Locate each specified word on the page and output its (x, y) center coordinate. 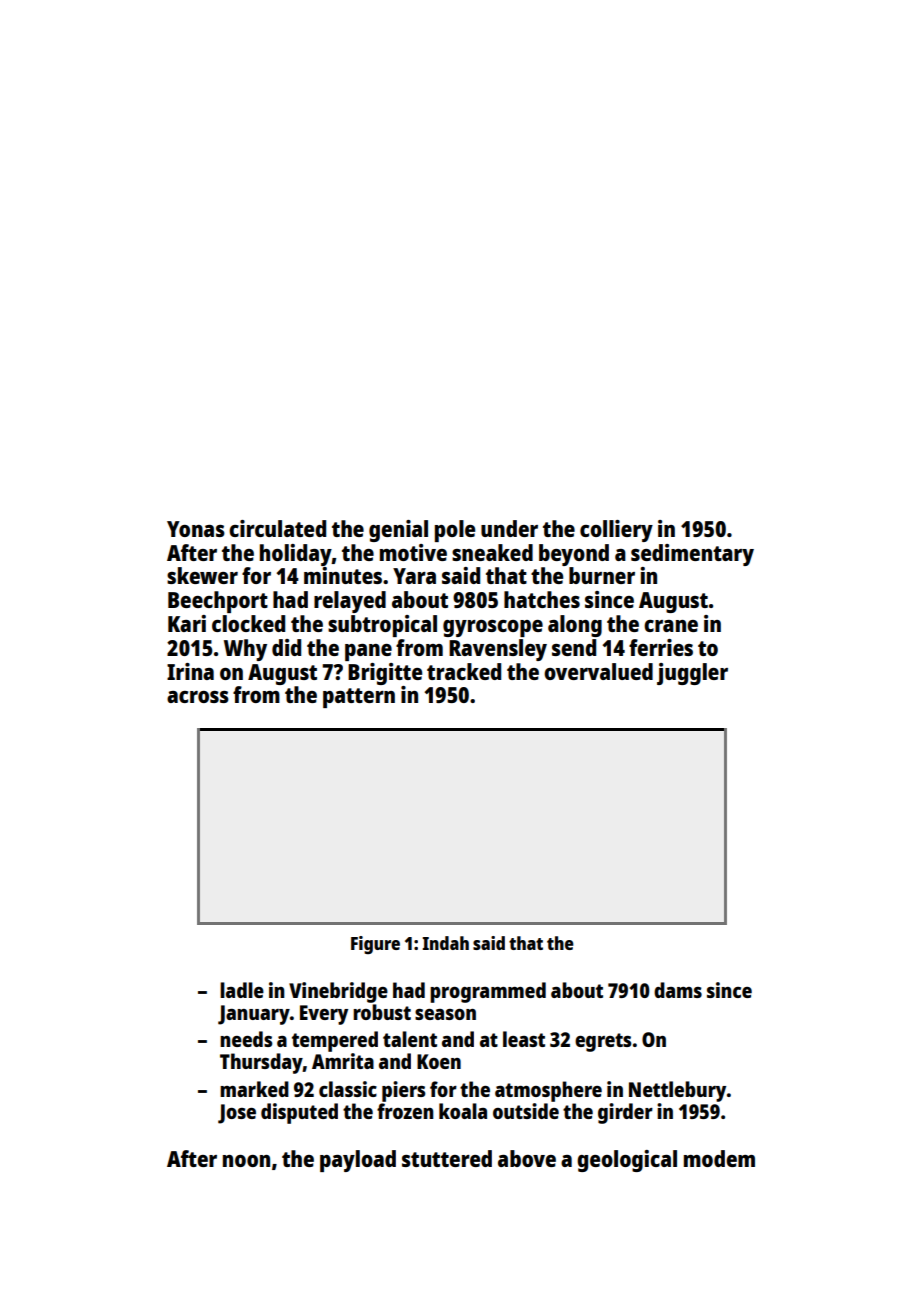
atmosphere (548, 1091)
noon (246, 1161)
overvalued (598, 671)
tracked (464, 671)
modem (719, 1158)
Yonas (196, 529)
